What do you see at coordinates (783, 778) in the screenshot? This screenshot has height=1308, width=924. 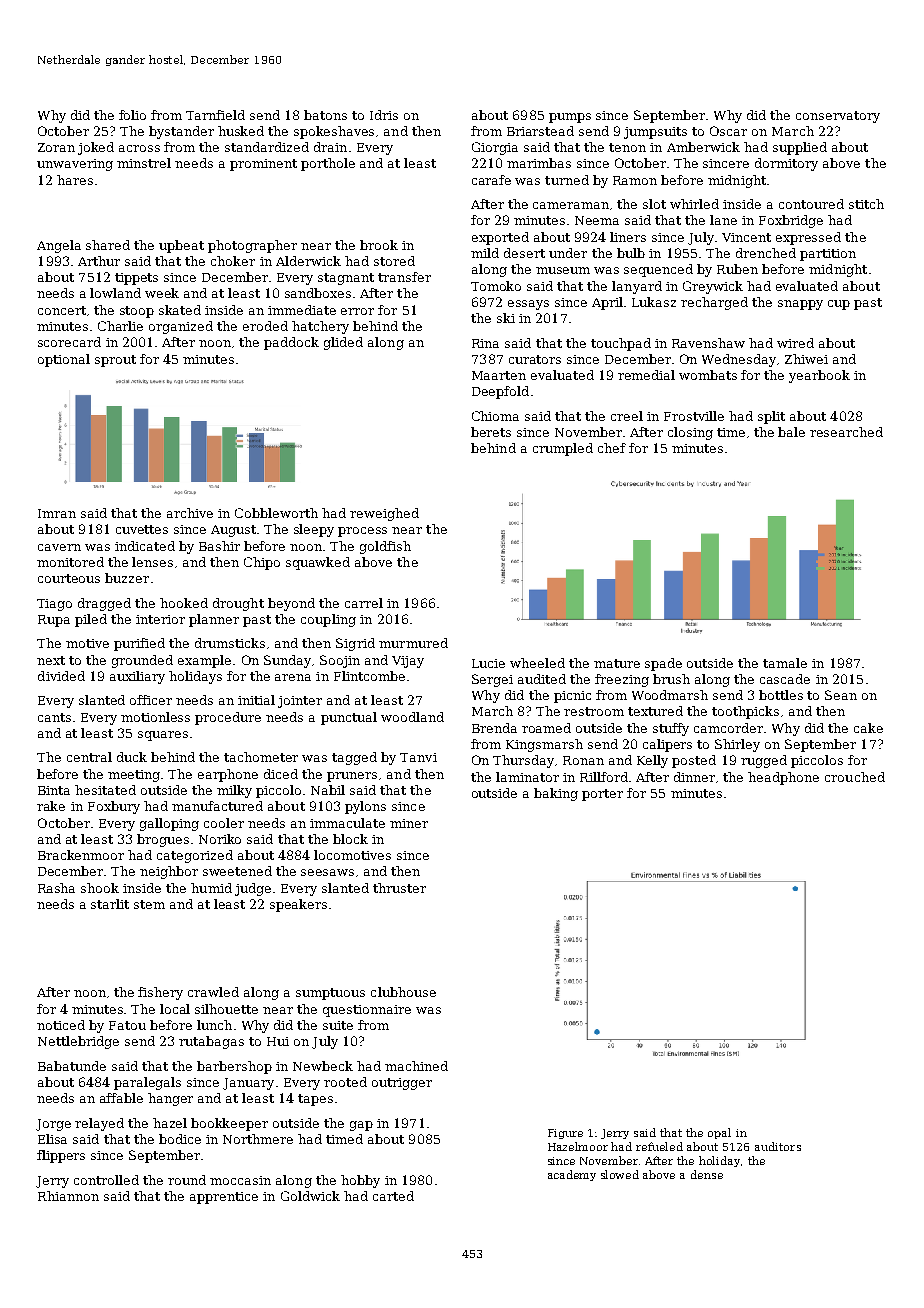 I see `headphone` at bounding box center [783, 778].
